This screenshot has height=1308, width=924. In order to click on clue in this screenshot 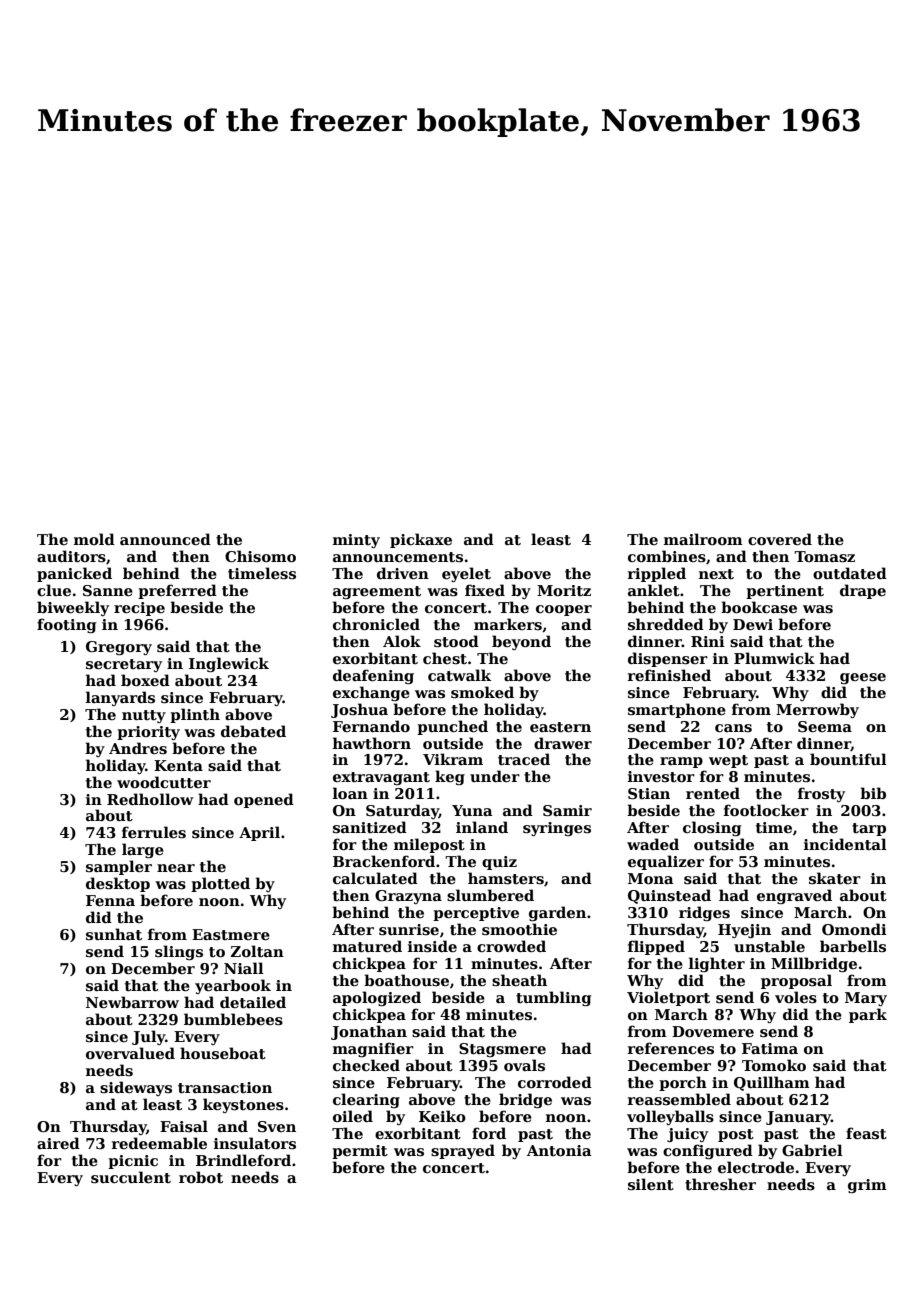, I will do `click(54, 590)`.
